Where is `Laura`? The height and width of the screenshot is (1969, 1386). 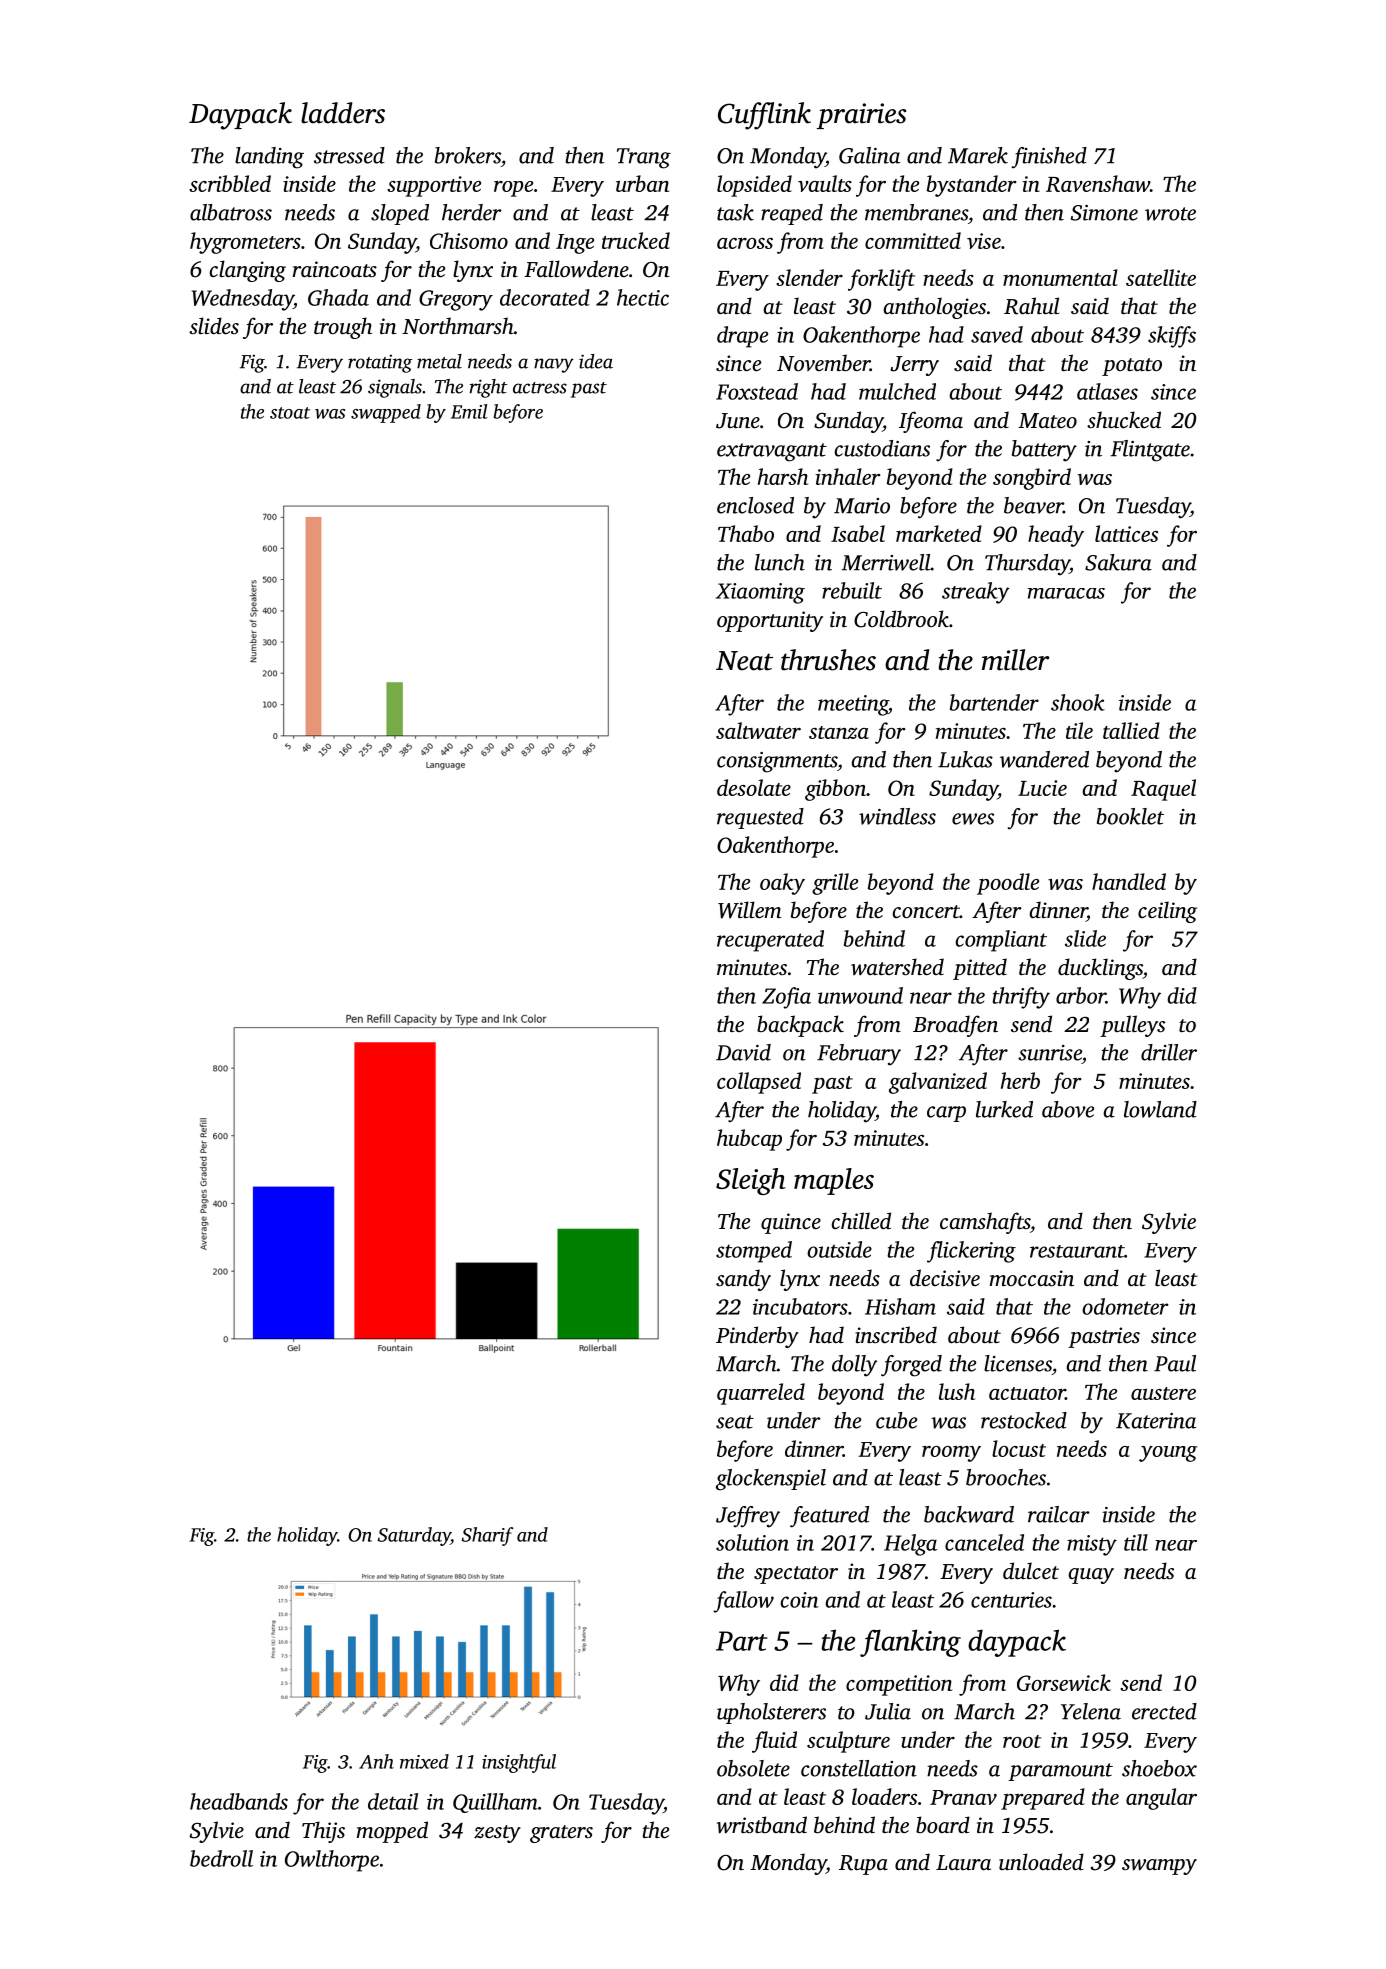
Laura is located at coordinates (963, 1862).
